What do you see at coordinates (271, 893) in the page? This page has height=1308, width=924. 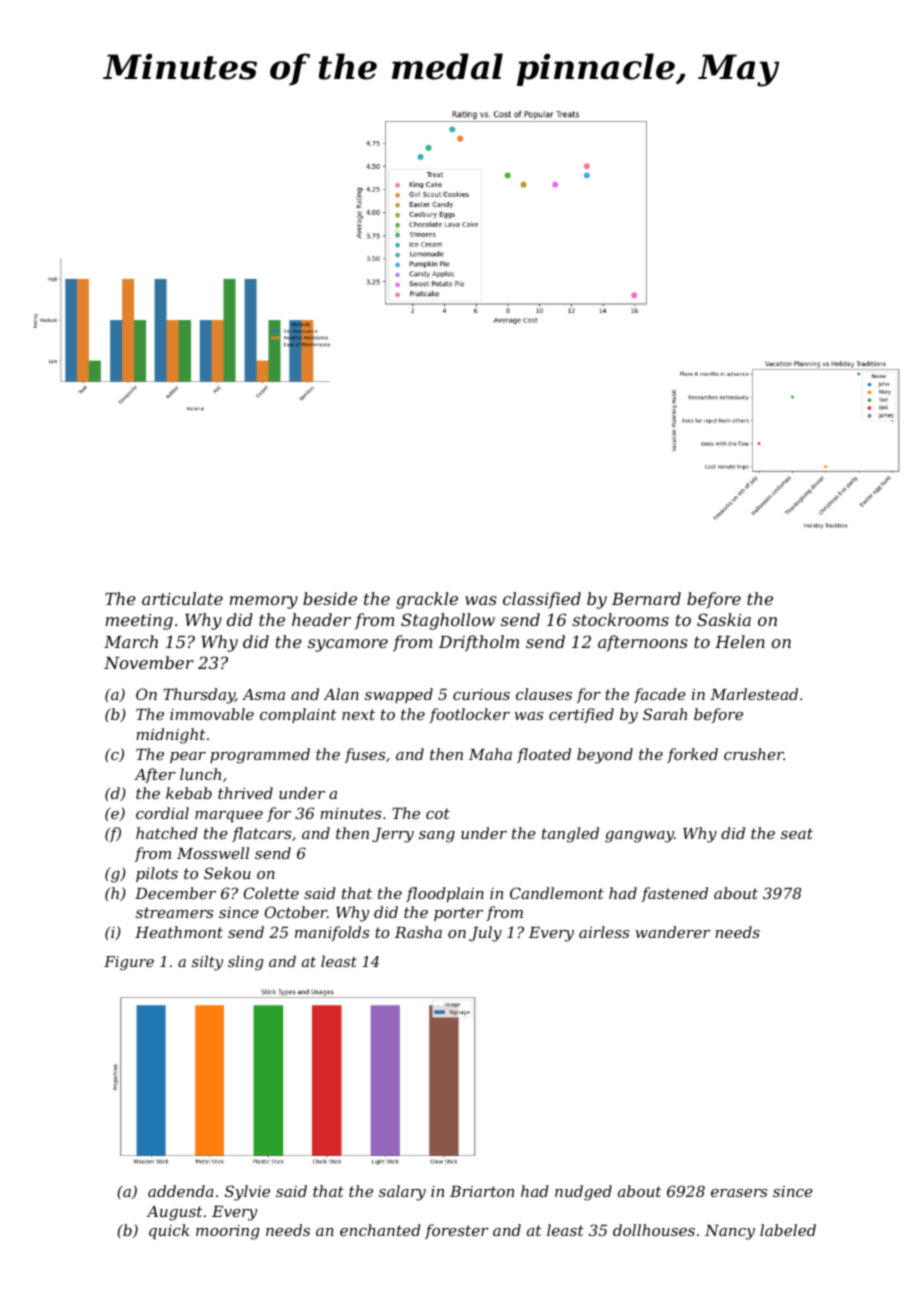 I see `Colette` at bounding box center [271, 893].
